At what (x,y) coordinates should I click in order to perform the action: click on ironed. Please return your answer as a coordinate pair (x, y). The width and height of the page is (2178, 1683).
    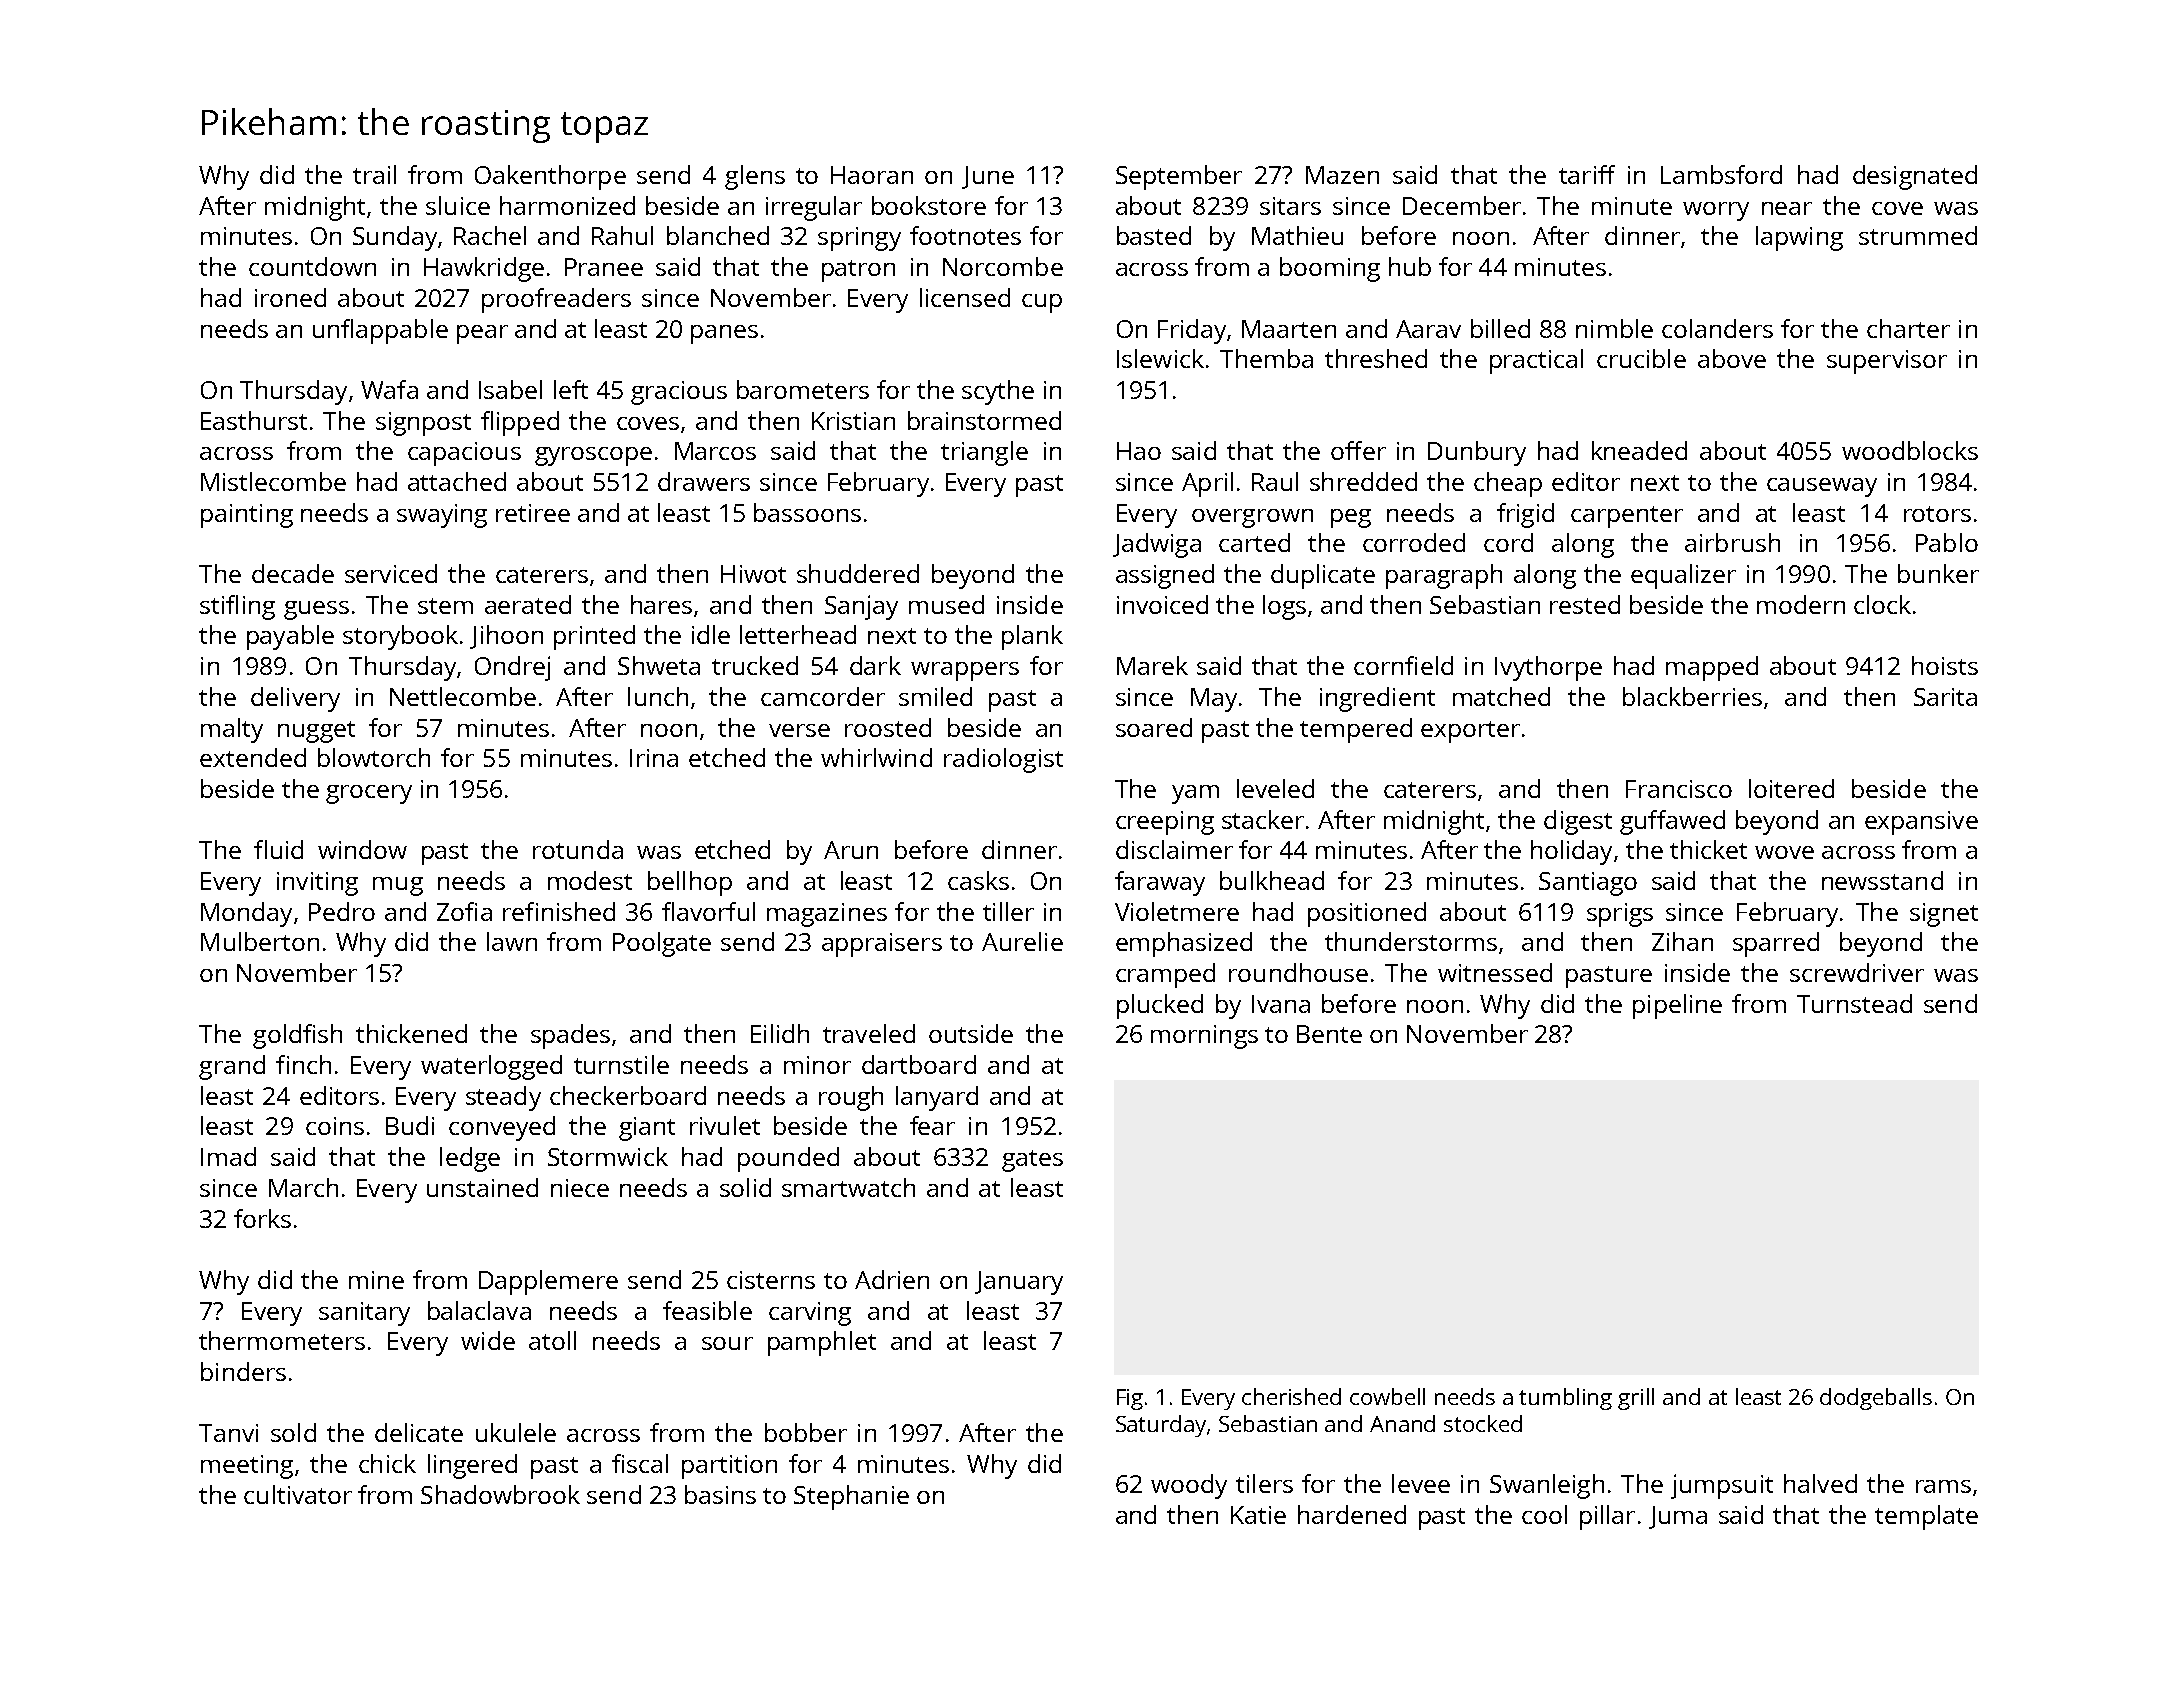
    Looking at the image, I should click on (290, 297).
